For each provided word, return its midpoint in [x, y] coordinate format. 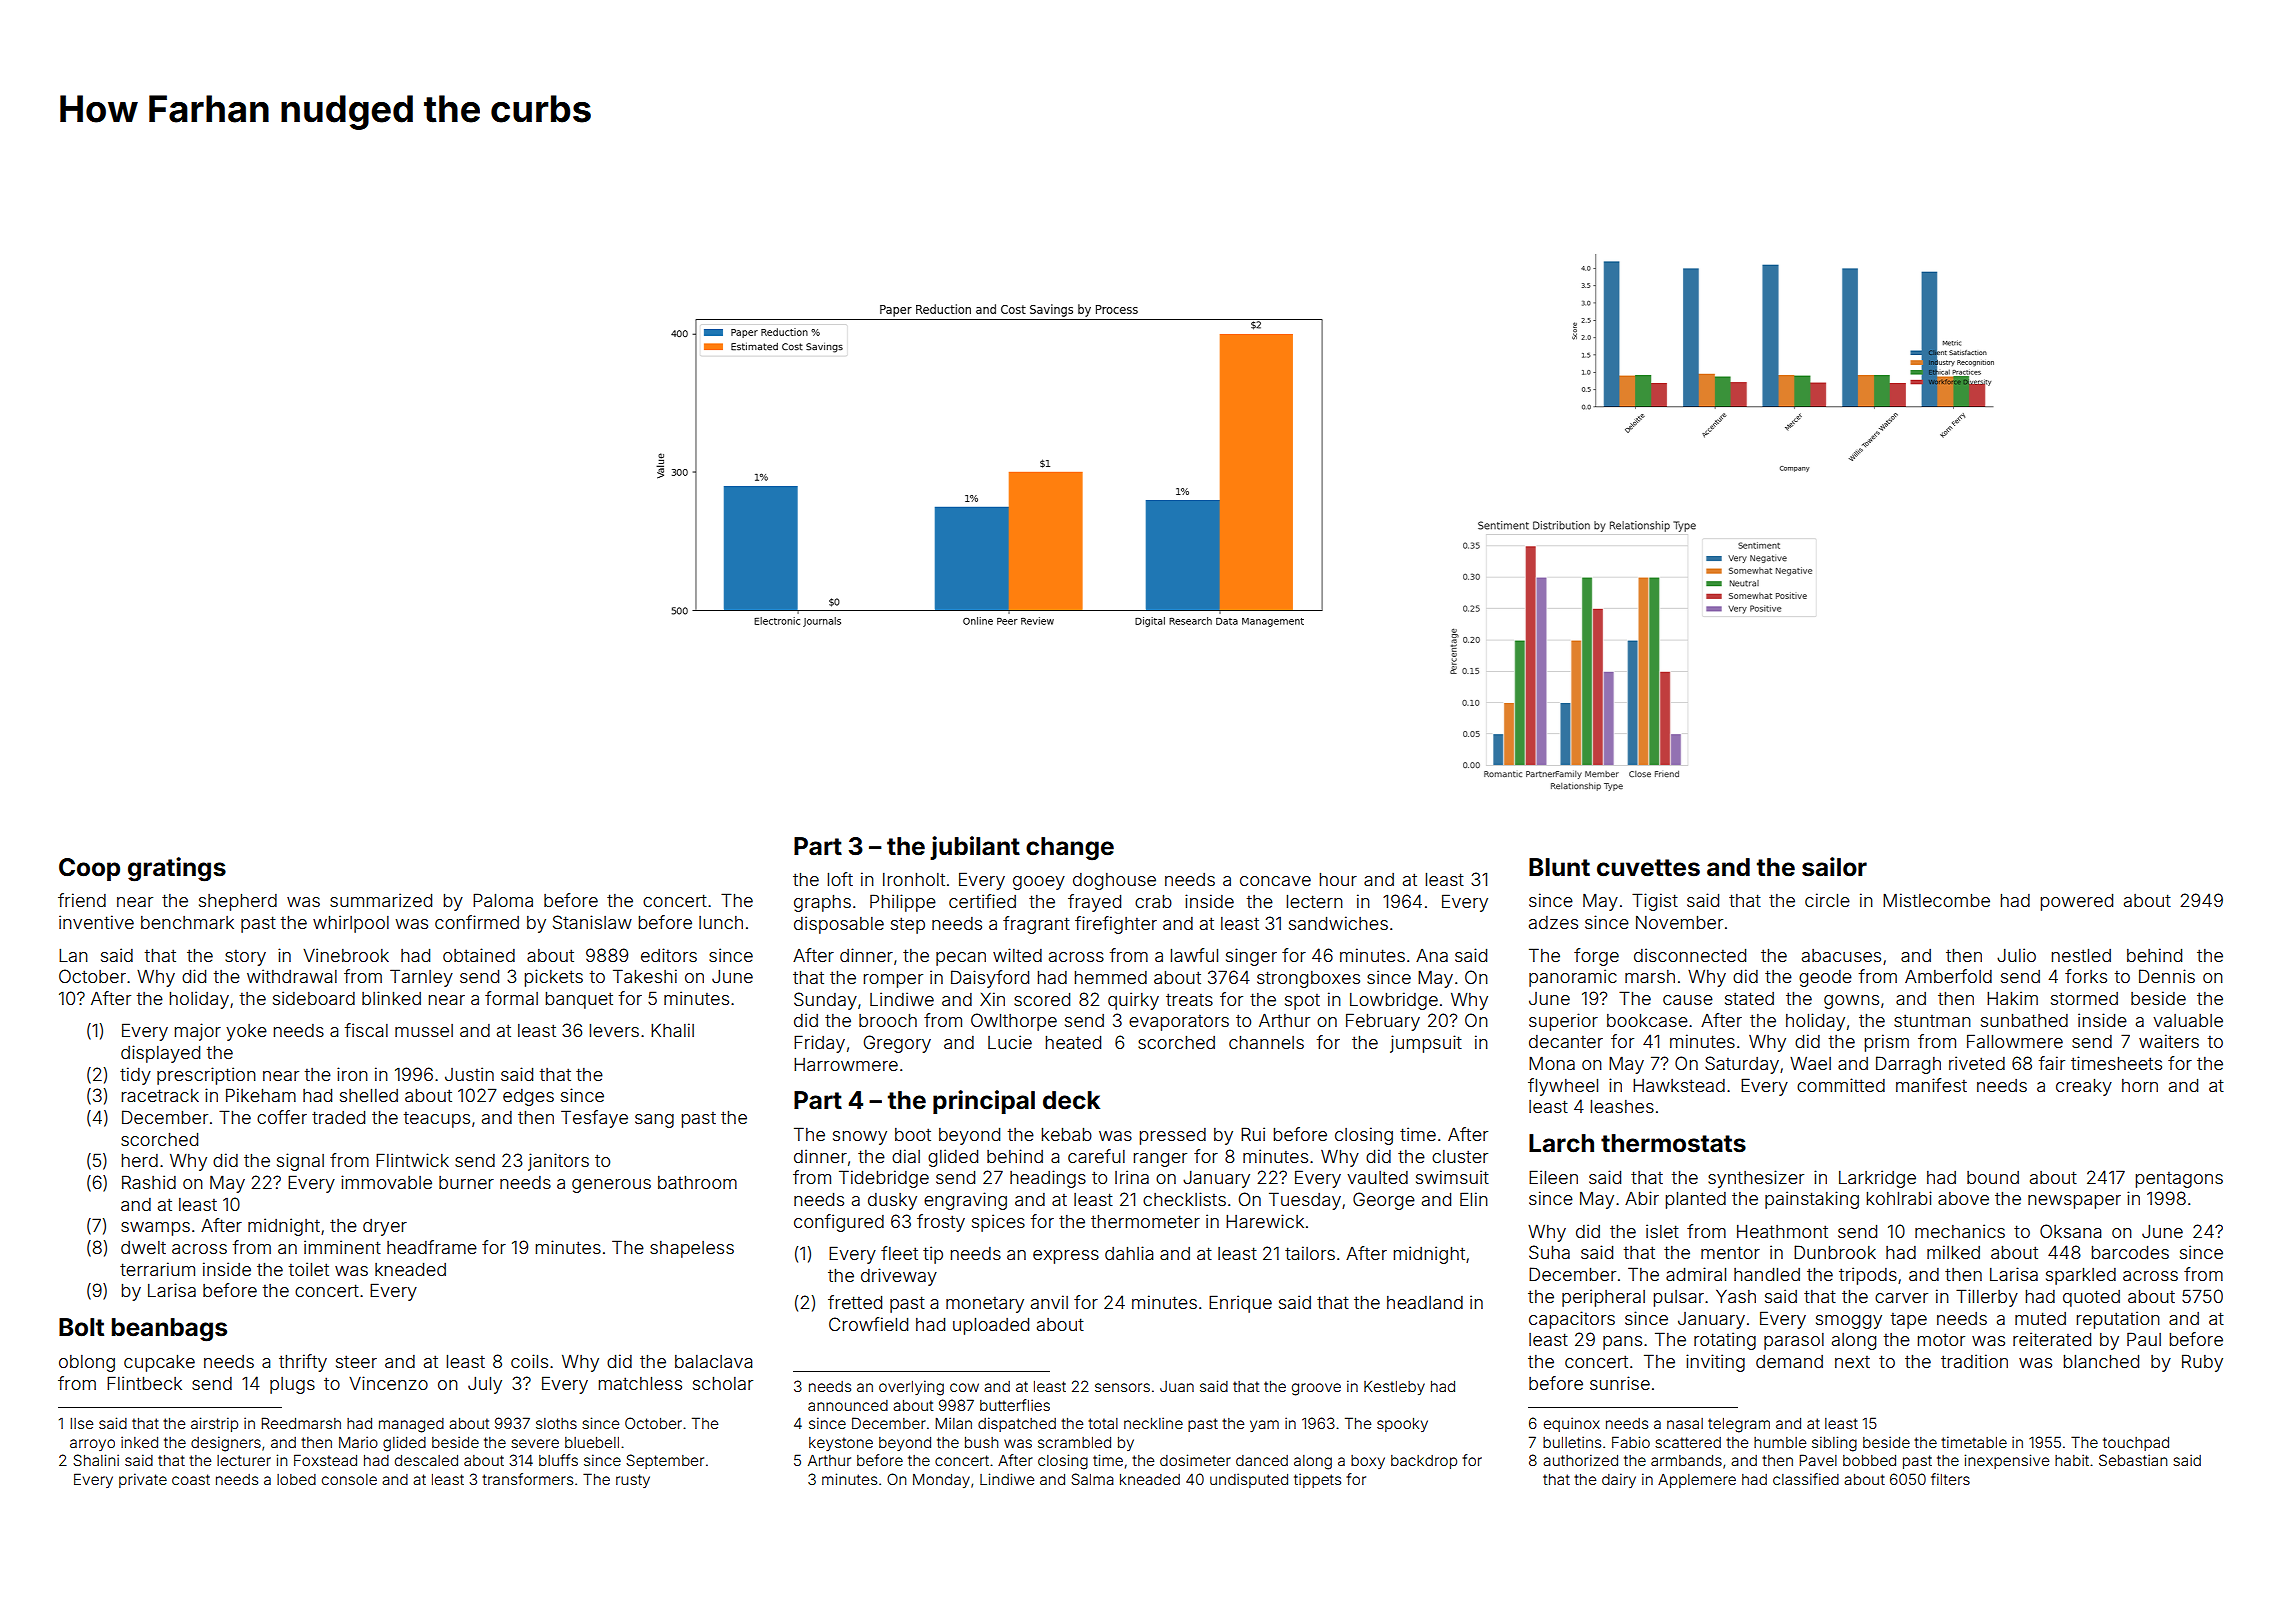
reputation [2118, 1320]
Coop [89, 869]
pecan [961, 959]
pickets [554, 978]
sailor [1834, 867]
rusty [633, 1481]
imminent [342, 1247]
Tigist [1655, 902]
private [143, 1480]
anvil [1049, 1302]
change [1070, 849]
